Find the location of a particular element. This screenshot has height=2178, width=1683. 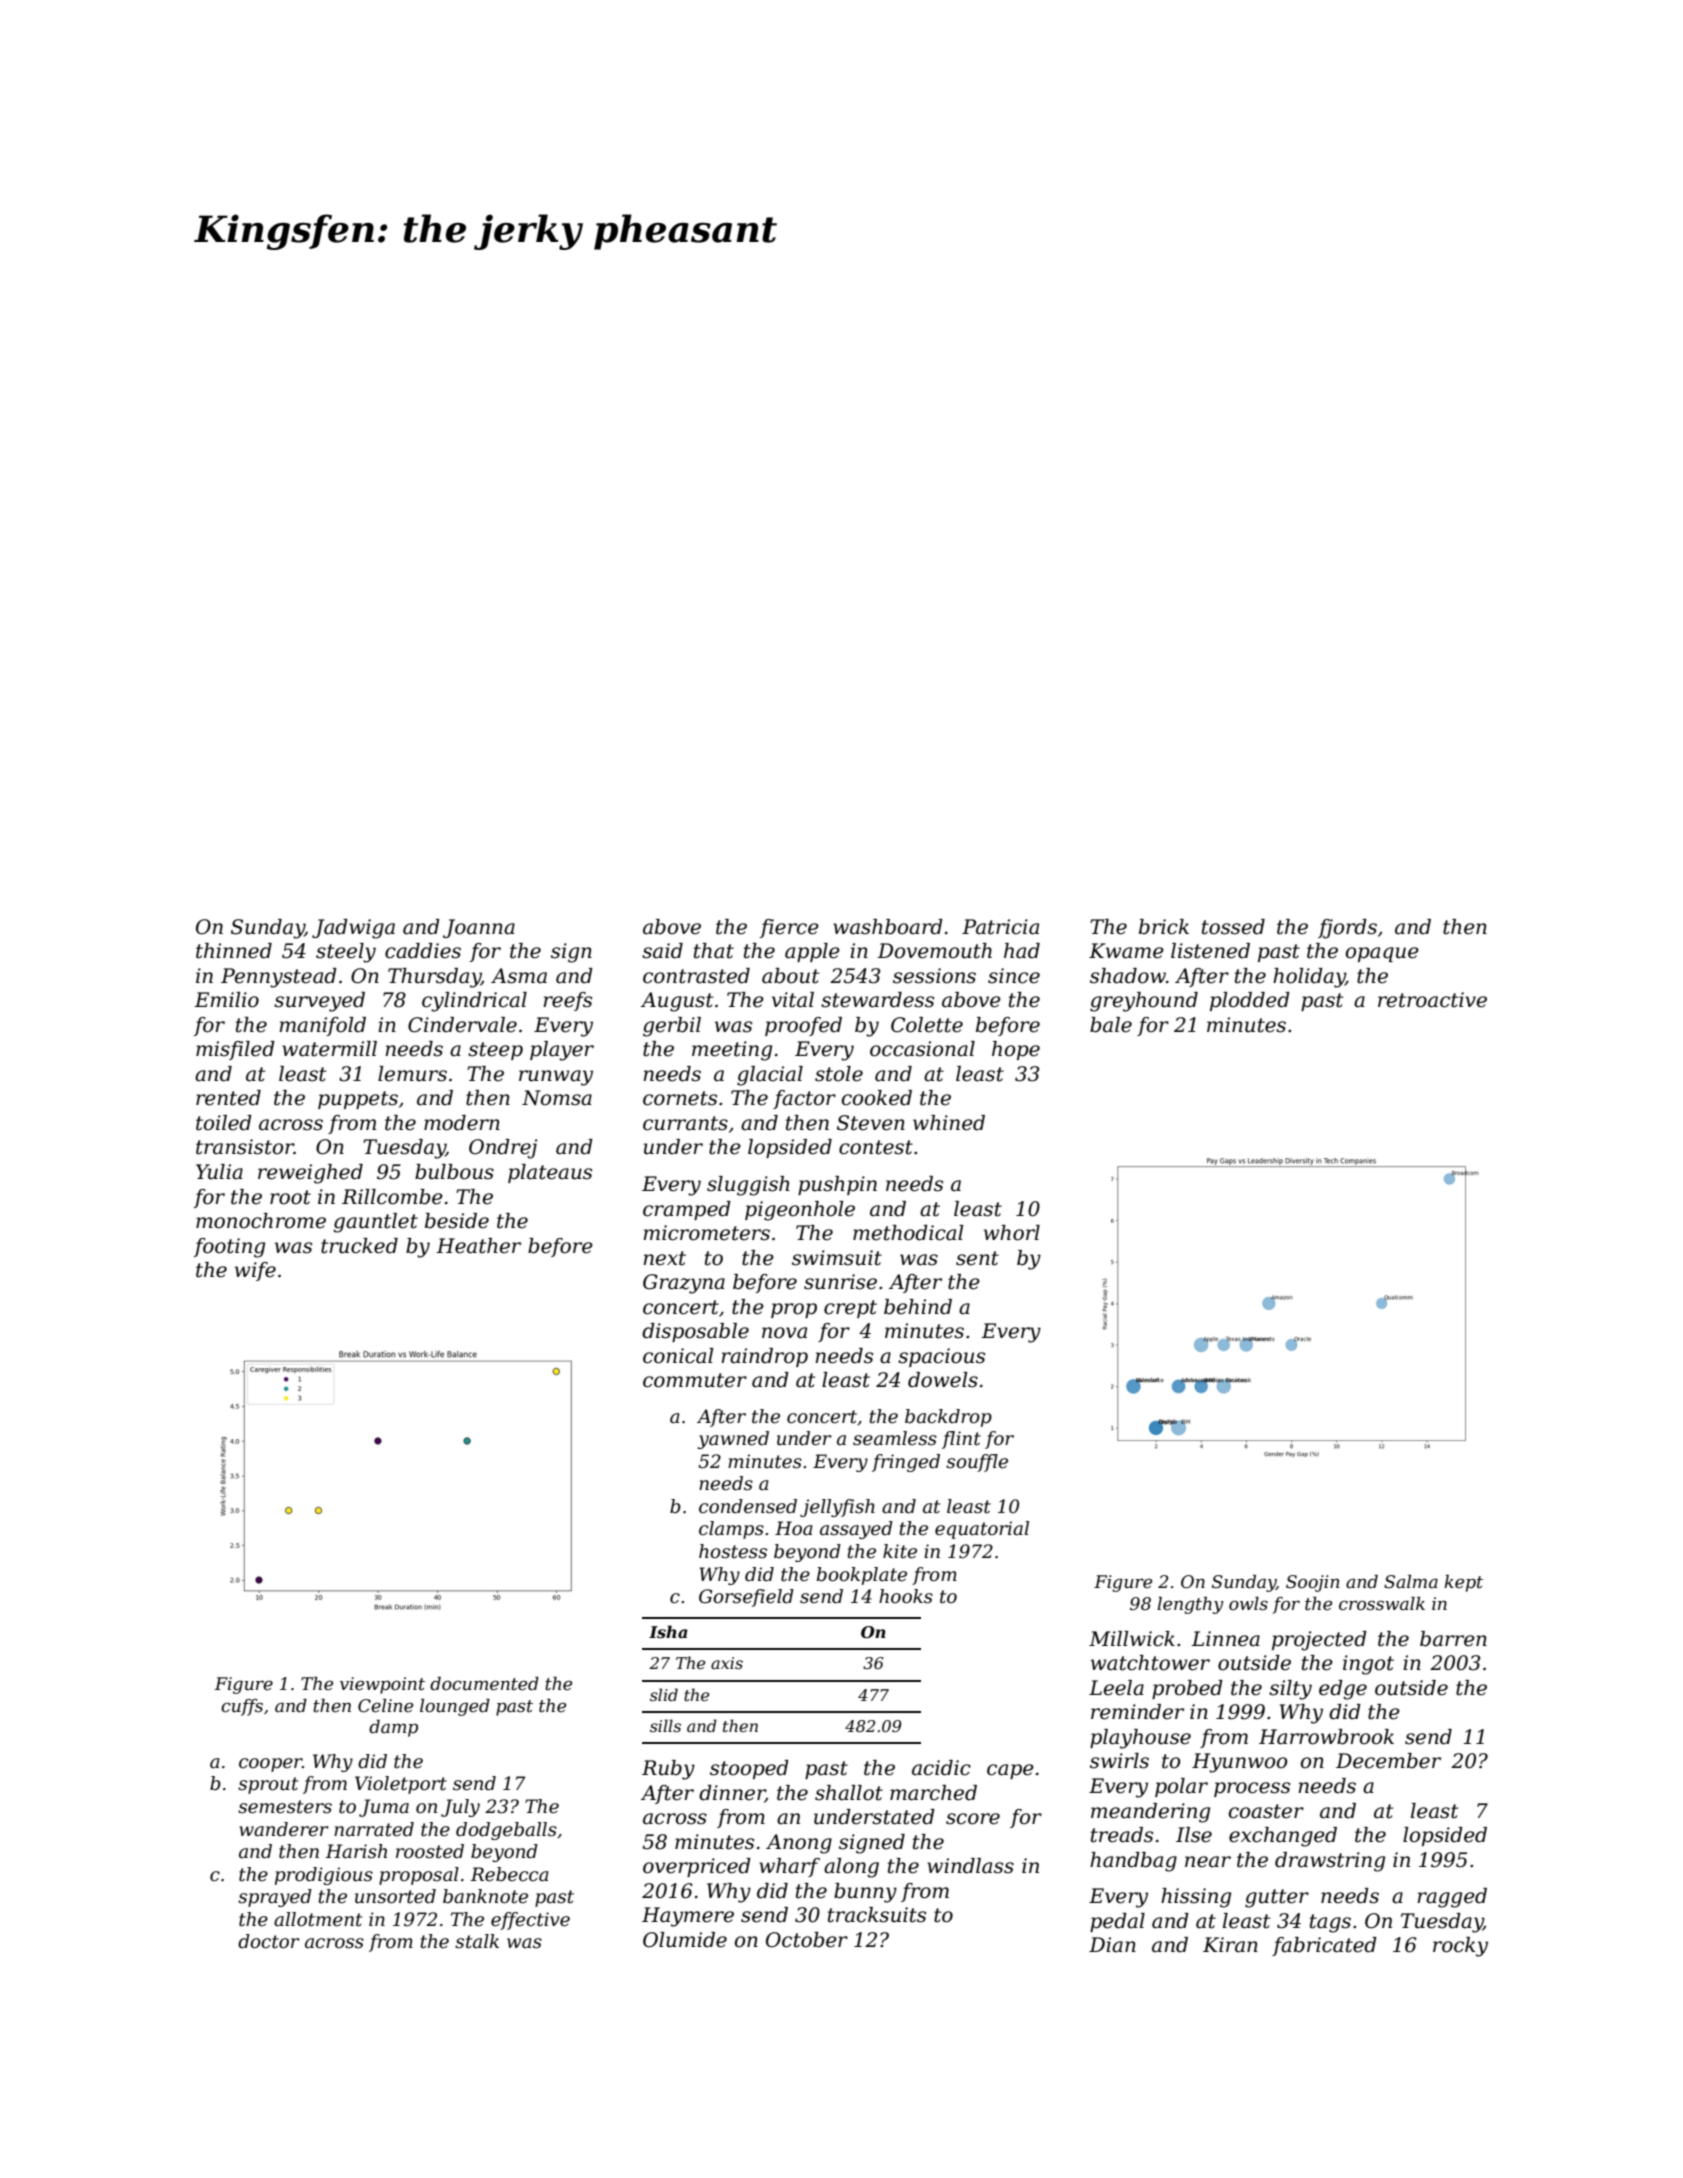

bunny is located at coordinates (865, 1893).
